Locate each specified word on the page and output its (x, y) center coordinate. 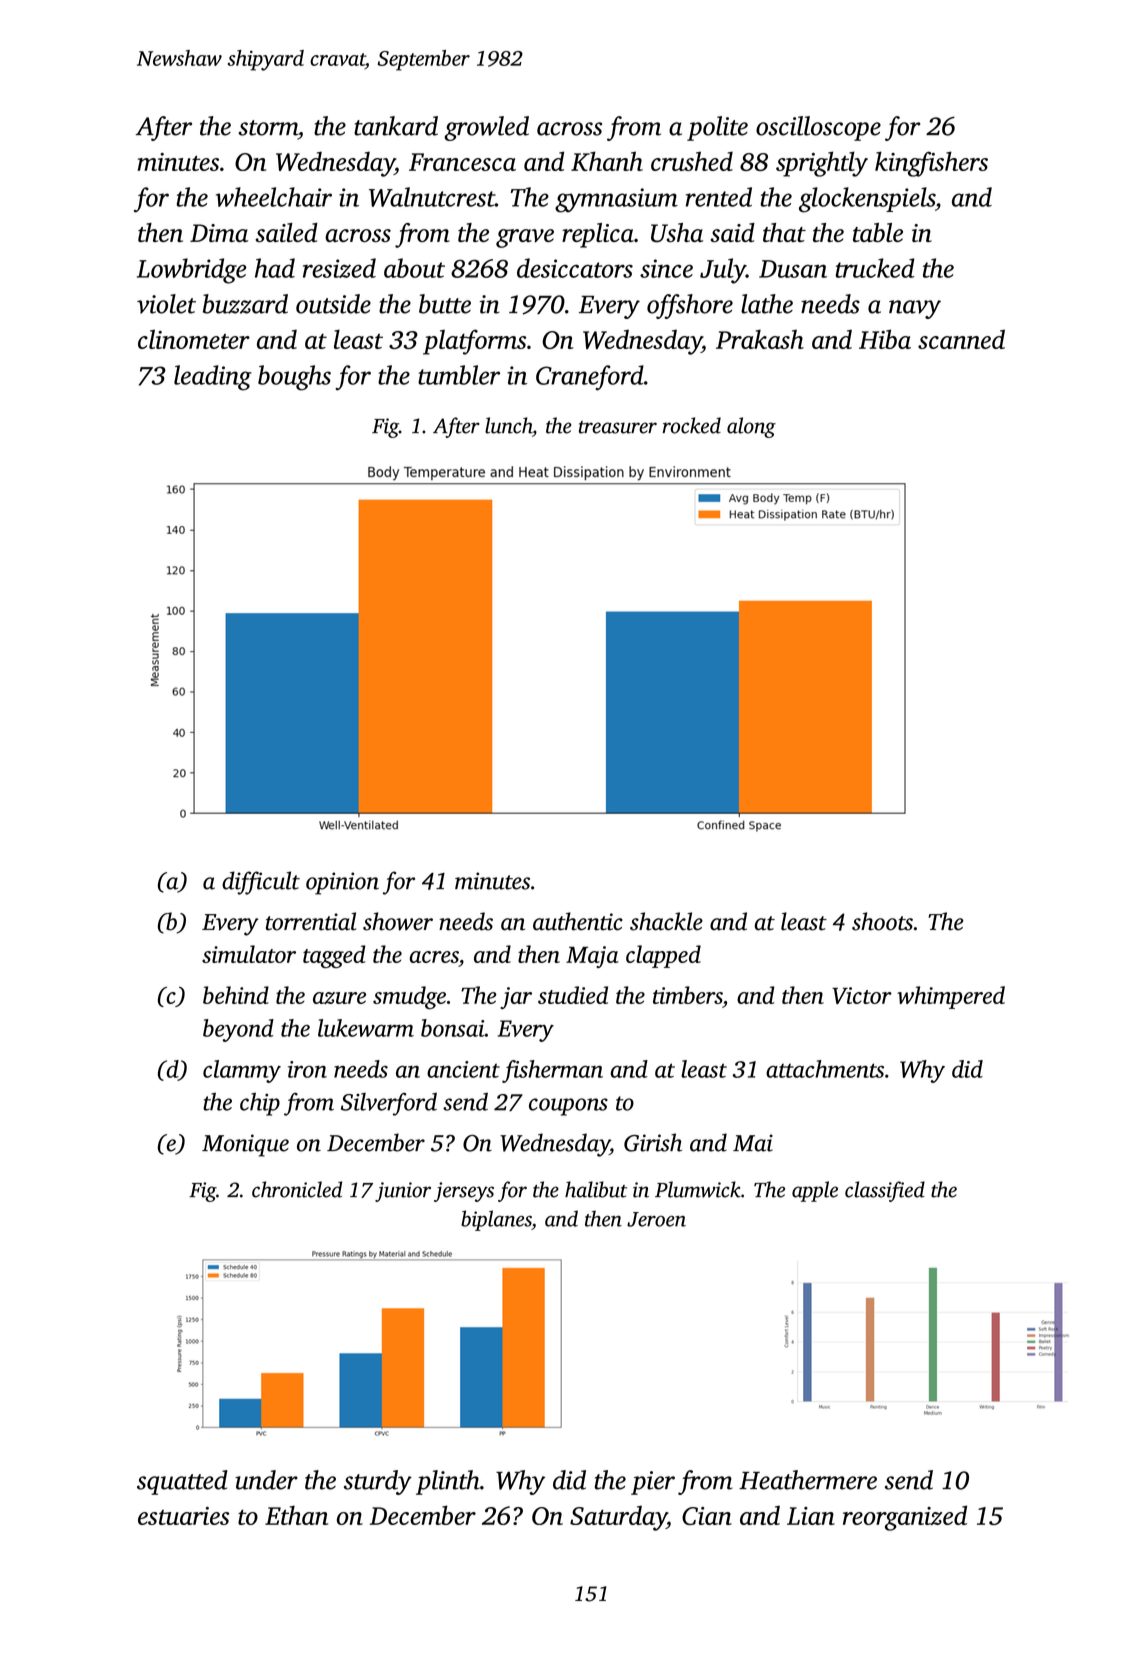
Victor (862, 995)
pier (653, 1483)
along (751, 427)
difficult (261, 883)
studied (573, 995)
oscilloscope (818, 128)
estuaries (183, 1516)
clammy (242, 1071)
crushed (692, 161)
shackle (666, 921)
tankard (396, 126)
